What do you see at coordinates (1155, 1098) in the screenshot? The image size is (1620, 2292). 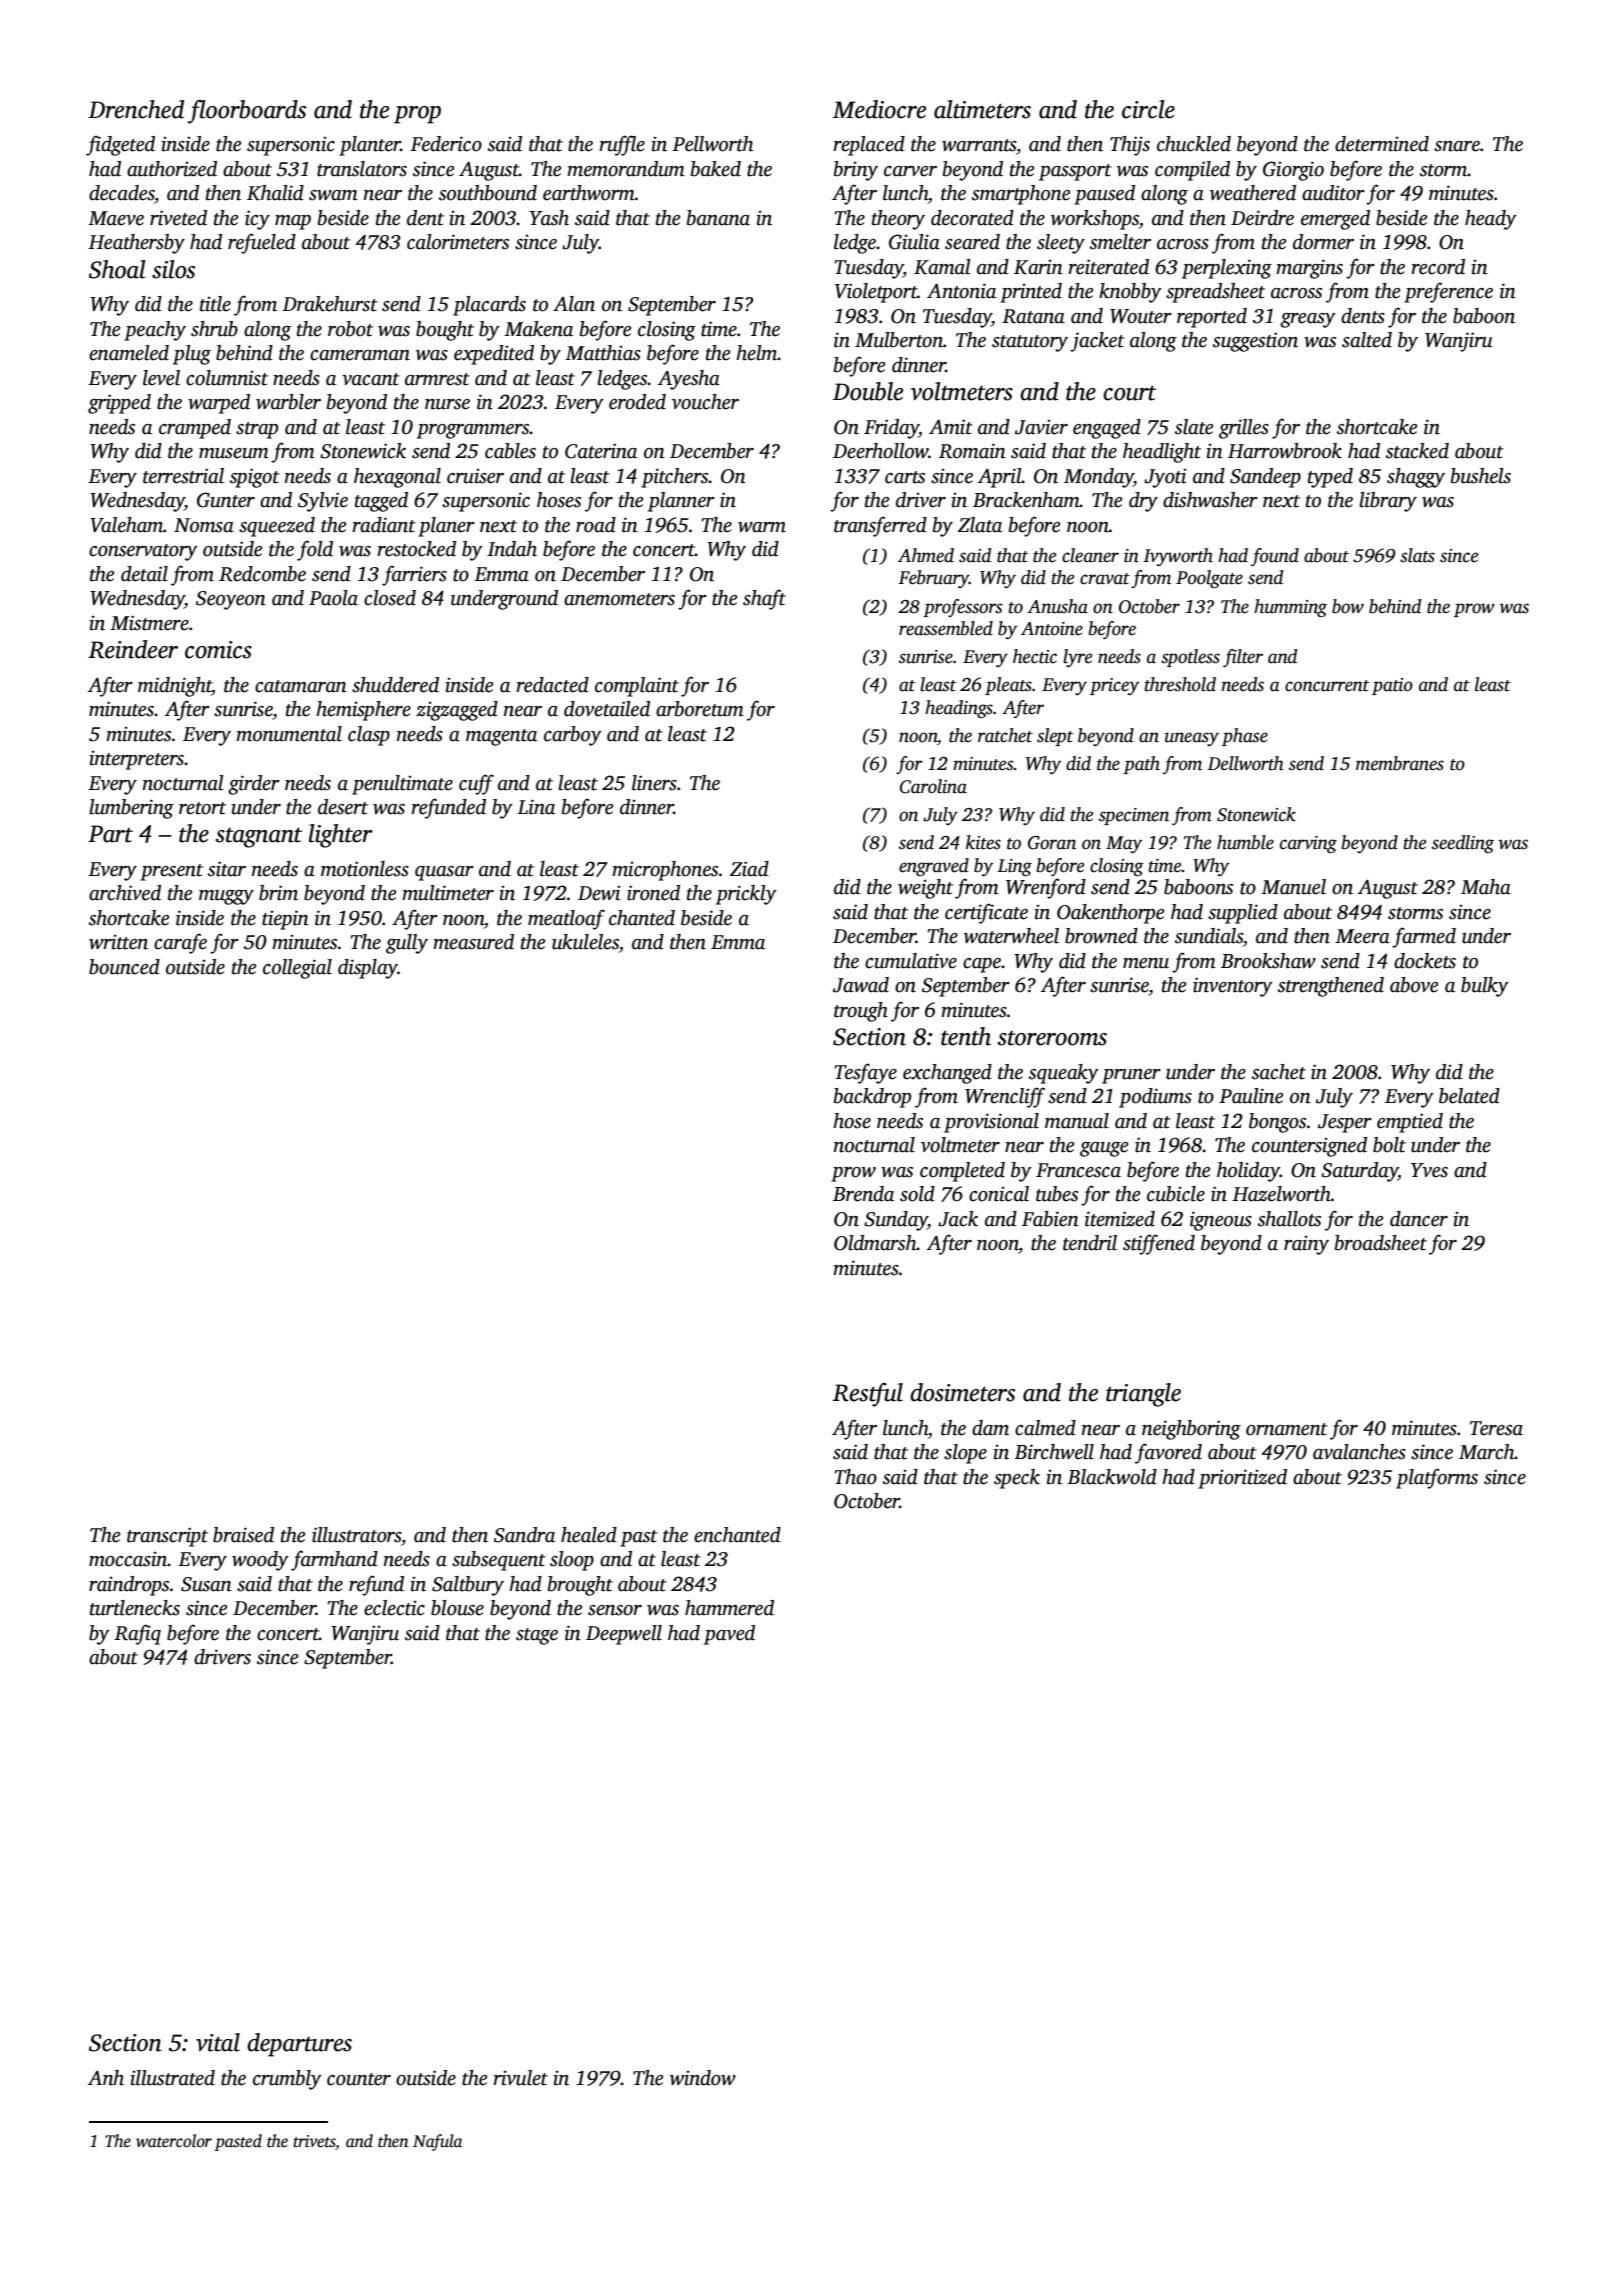 I see `podiums` at bounding box center [1155, 1098].
